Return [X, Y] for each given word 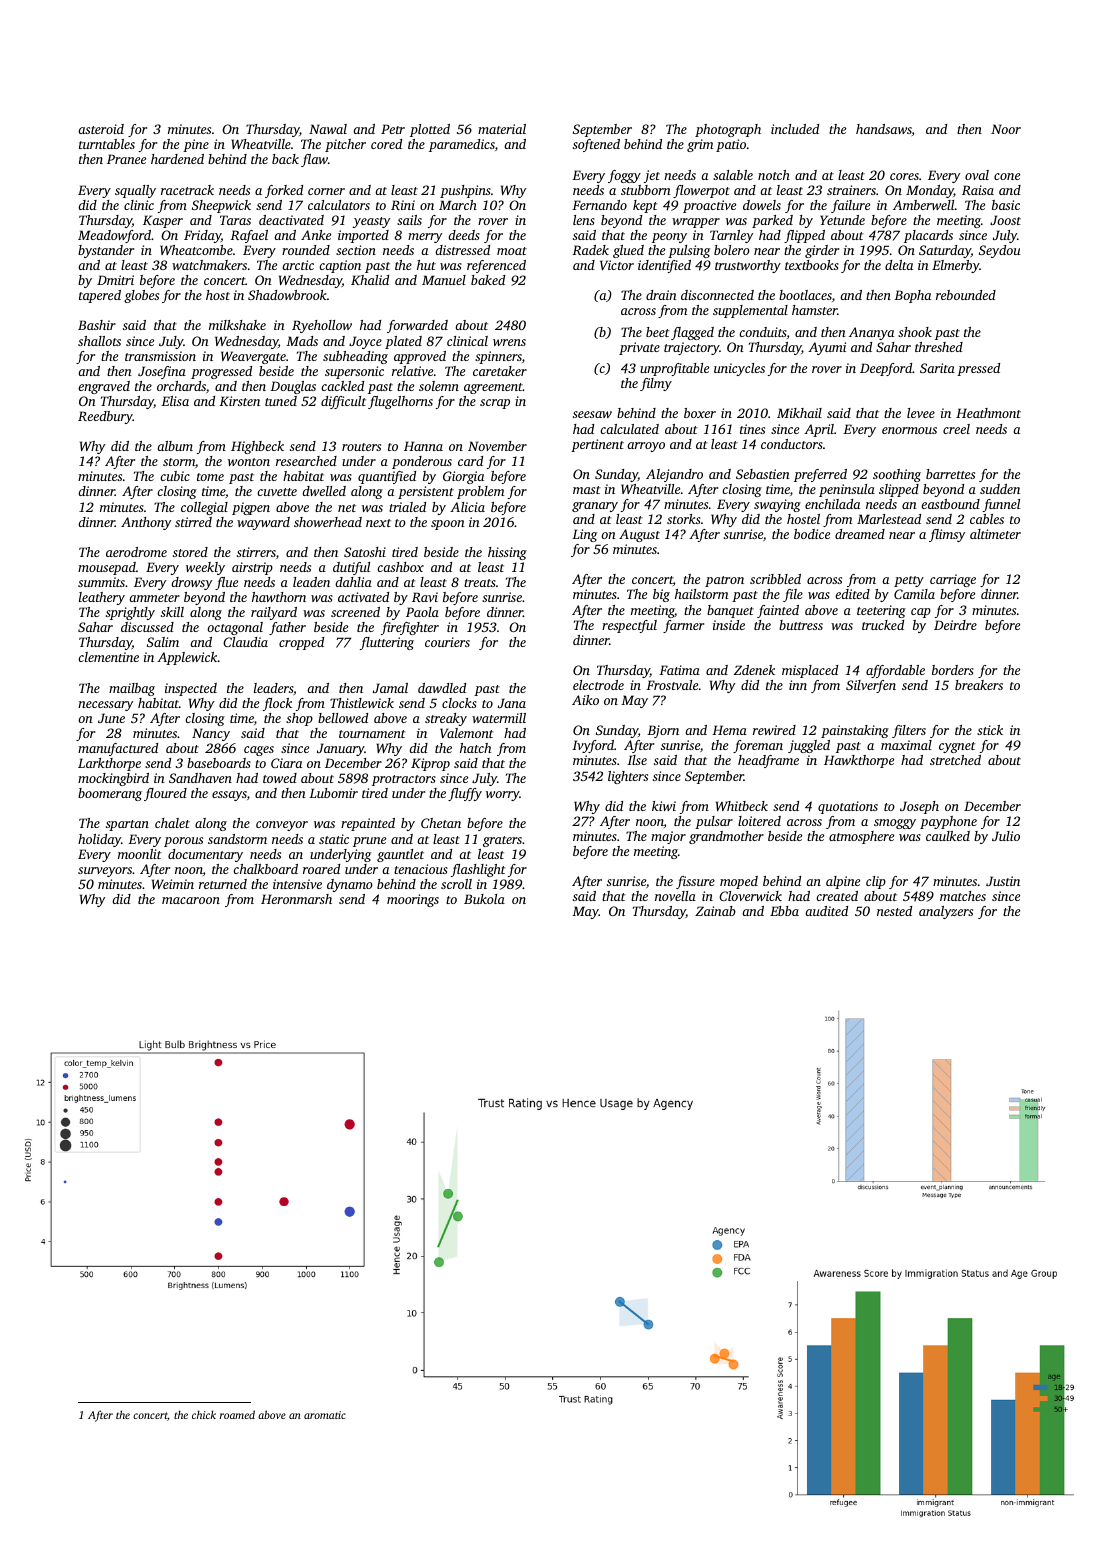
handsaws [884, 129]
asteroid [101, 129]
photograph [728, 130]
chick [204, 1414]
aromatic [325, 1415]
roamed [237, 1414]
